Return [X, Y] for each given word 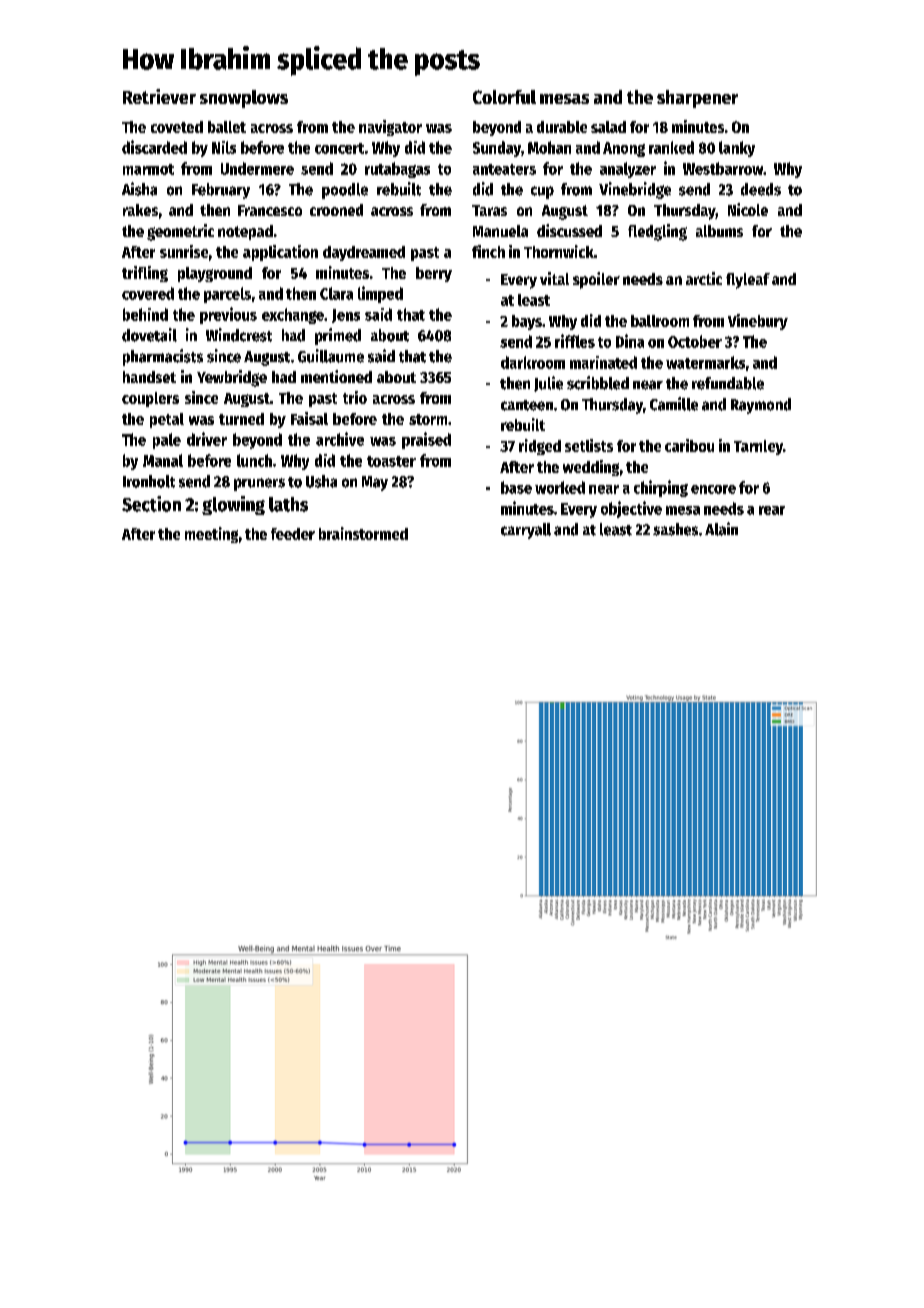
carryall [526, 531]
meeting [211, 535]
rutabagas [397, 170]
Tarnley [758, 447]
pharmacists [163, 357]
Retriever [159, 96]
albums [719, 231]
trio [355, 397]
